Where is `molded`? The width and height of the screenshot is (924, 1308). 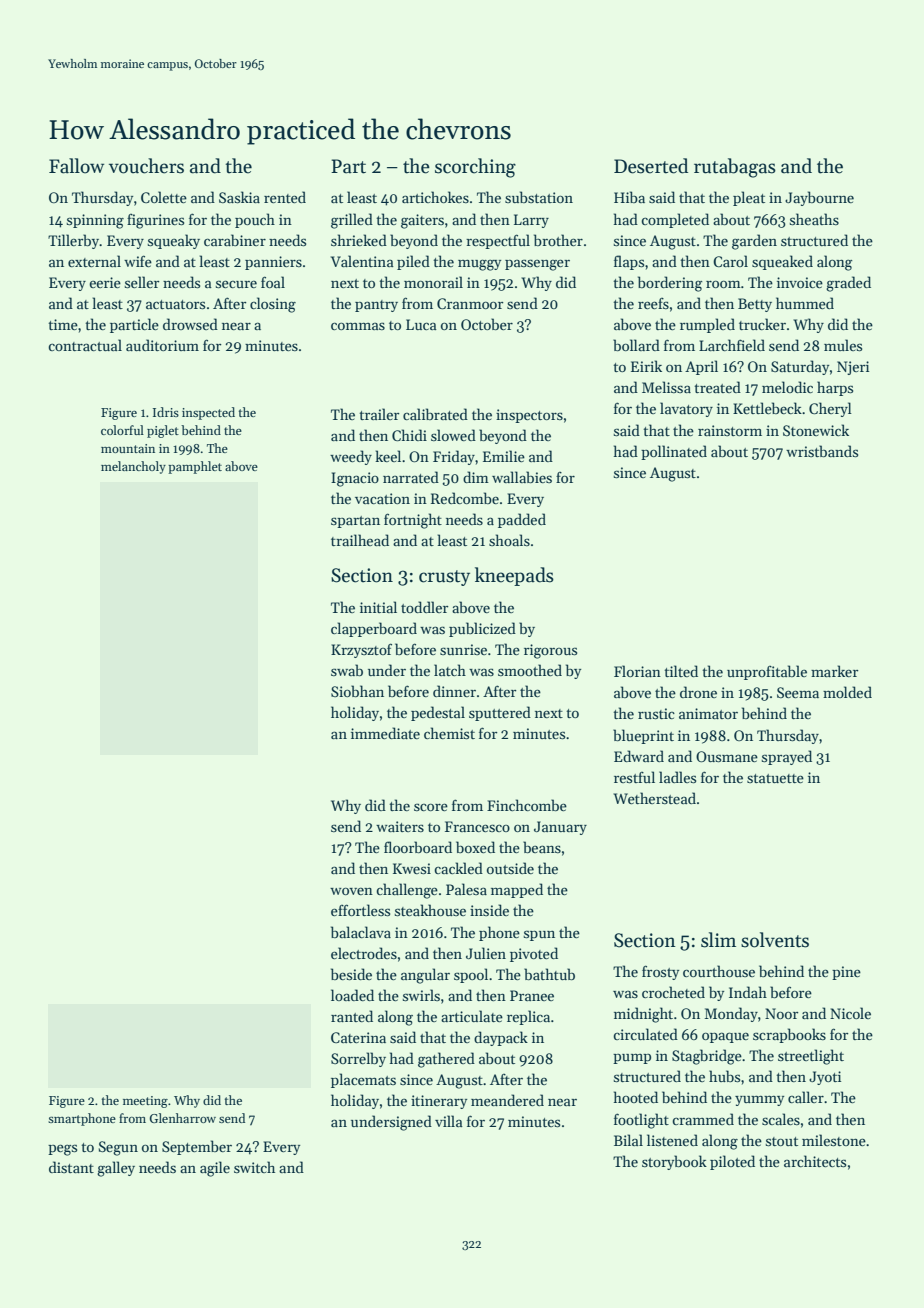
molded is located at coordinates (847, 692).
